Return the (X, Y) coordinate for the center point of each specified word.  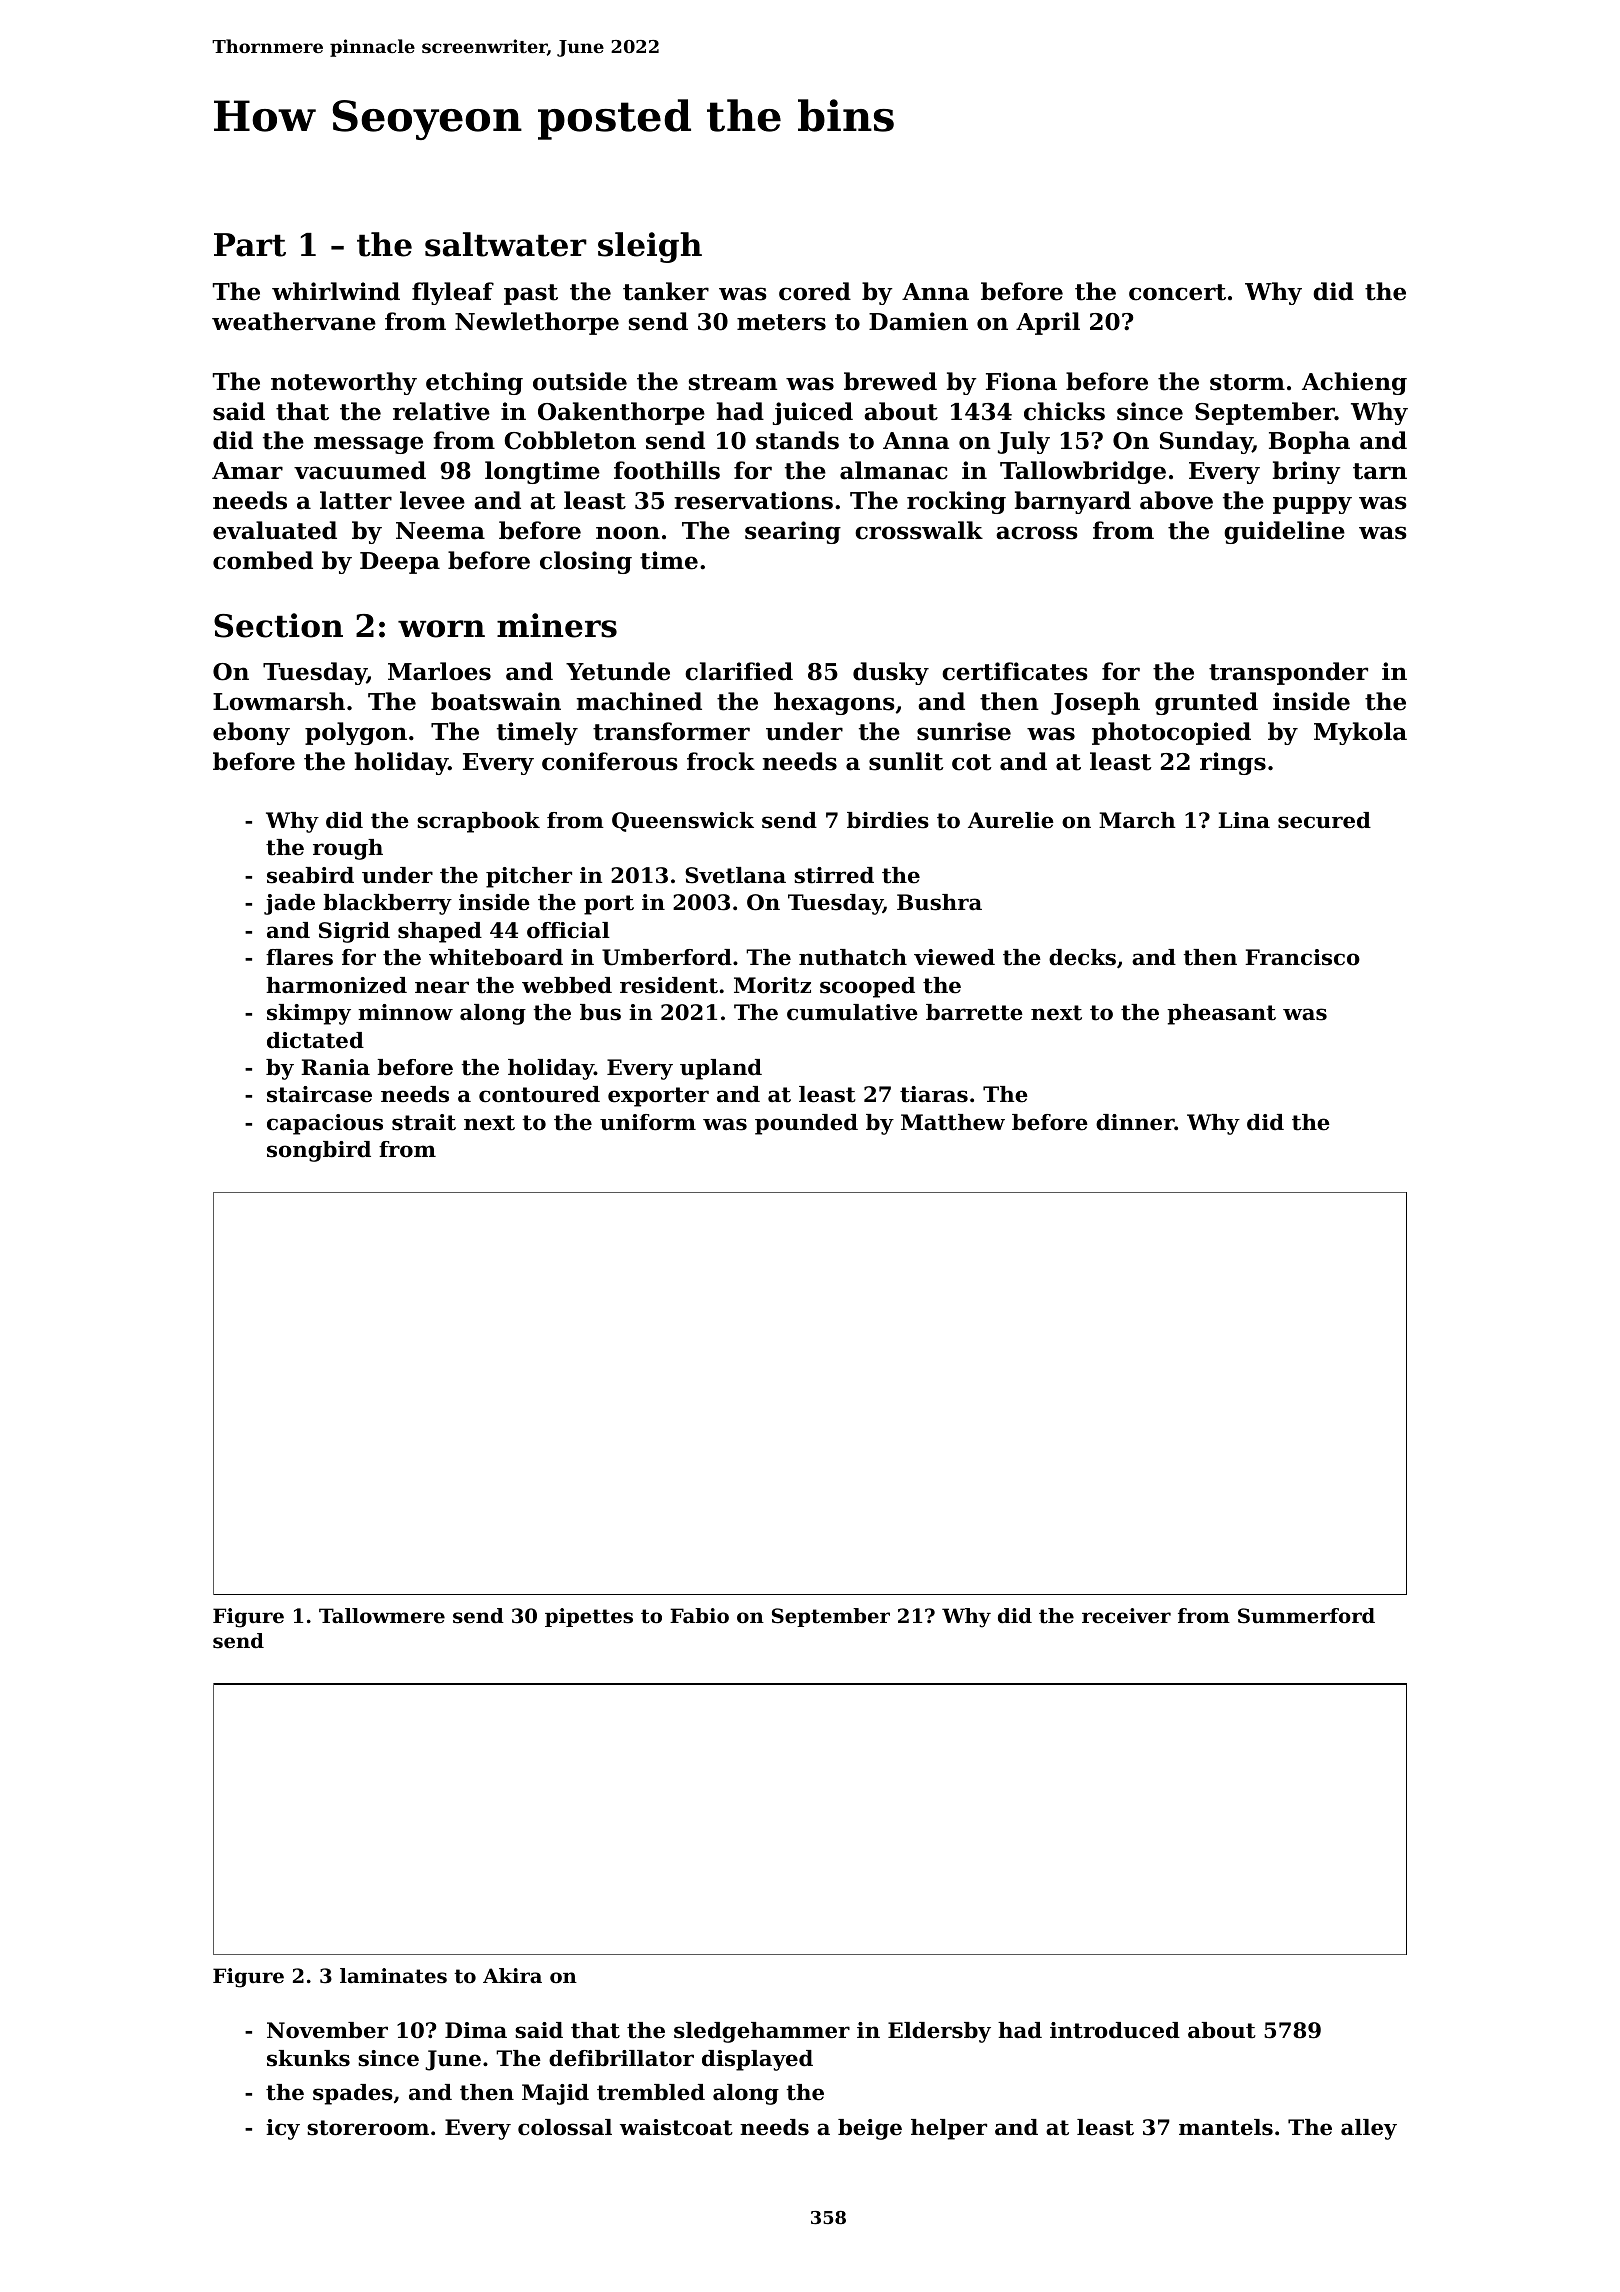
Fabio (699, 1616)
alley (1369, 2129)
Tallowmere (382, 1616)
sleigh (650, 247)
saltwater (506, 244)
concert (1177, 292)
